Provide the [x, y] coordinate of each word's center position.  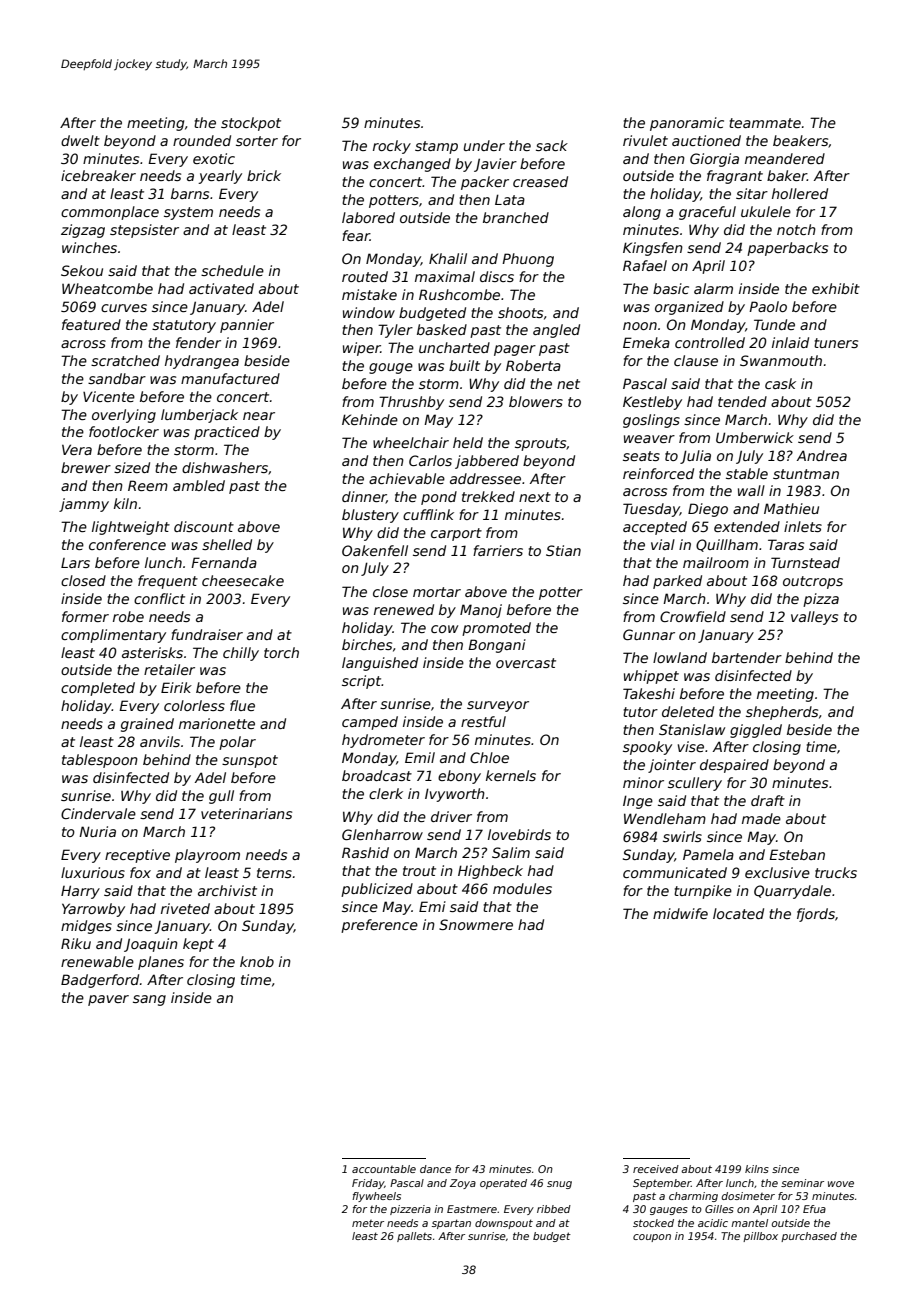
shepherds [782, 713]
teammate [765, 123]
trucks [836, 872]
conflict [159, 598]
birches [367, 644]
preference [379, 926]
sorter [257, 141]
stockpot [251, 124]
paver [108, 1000]
